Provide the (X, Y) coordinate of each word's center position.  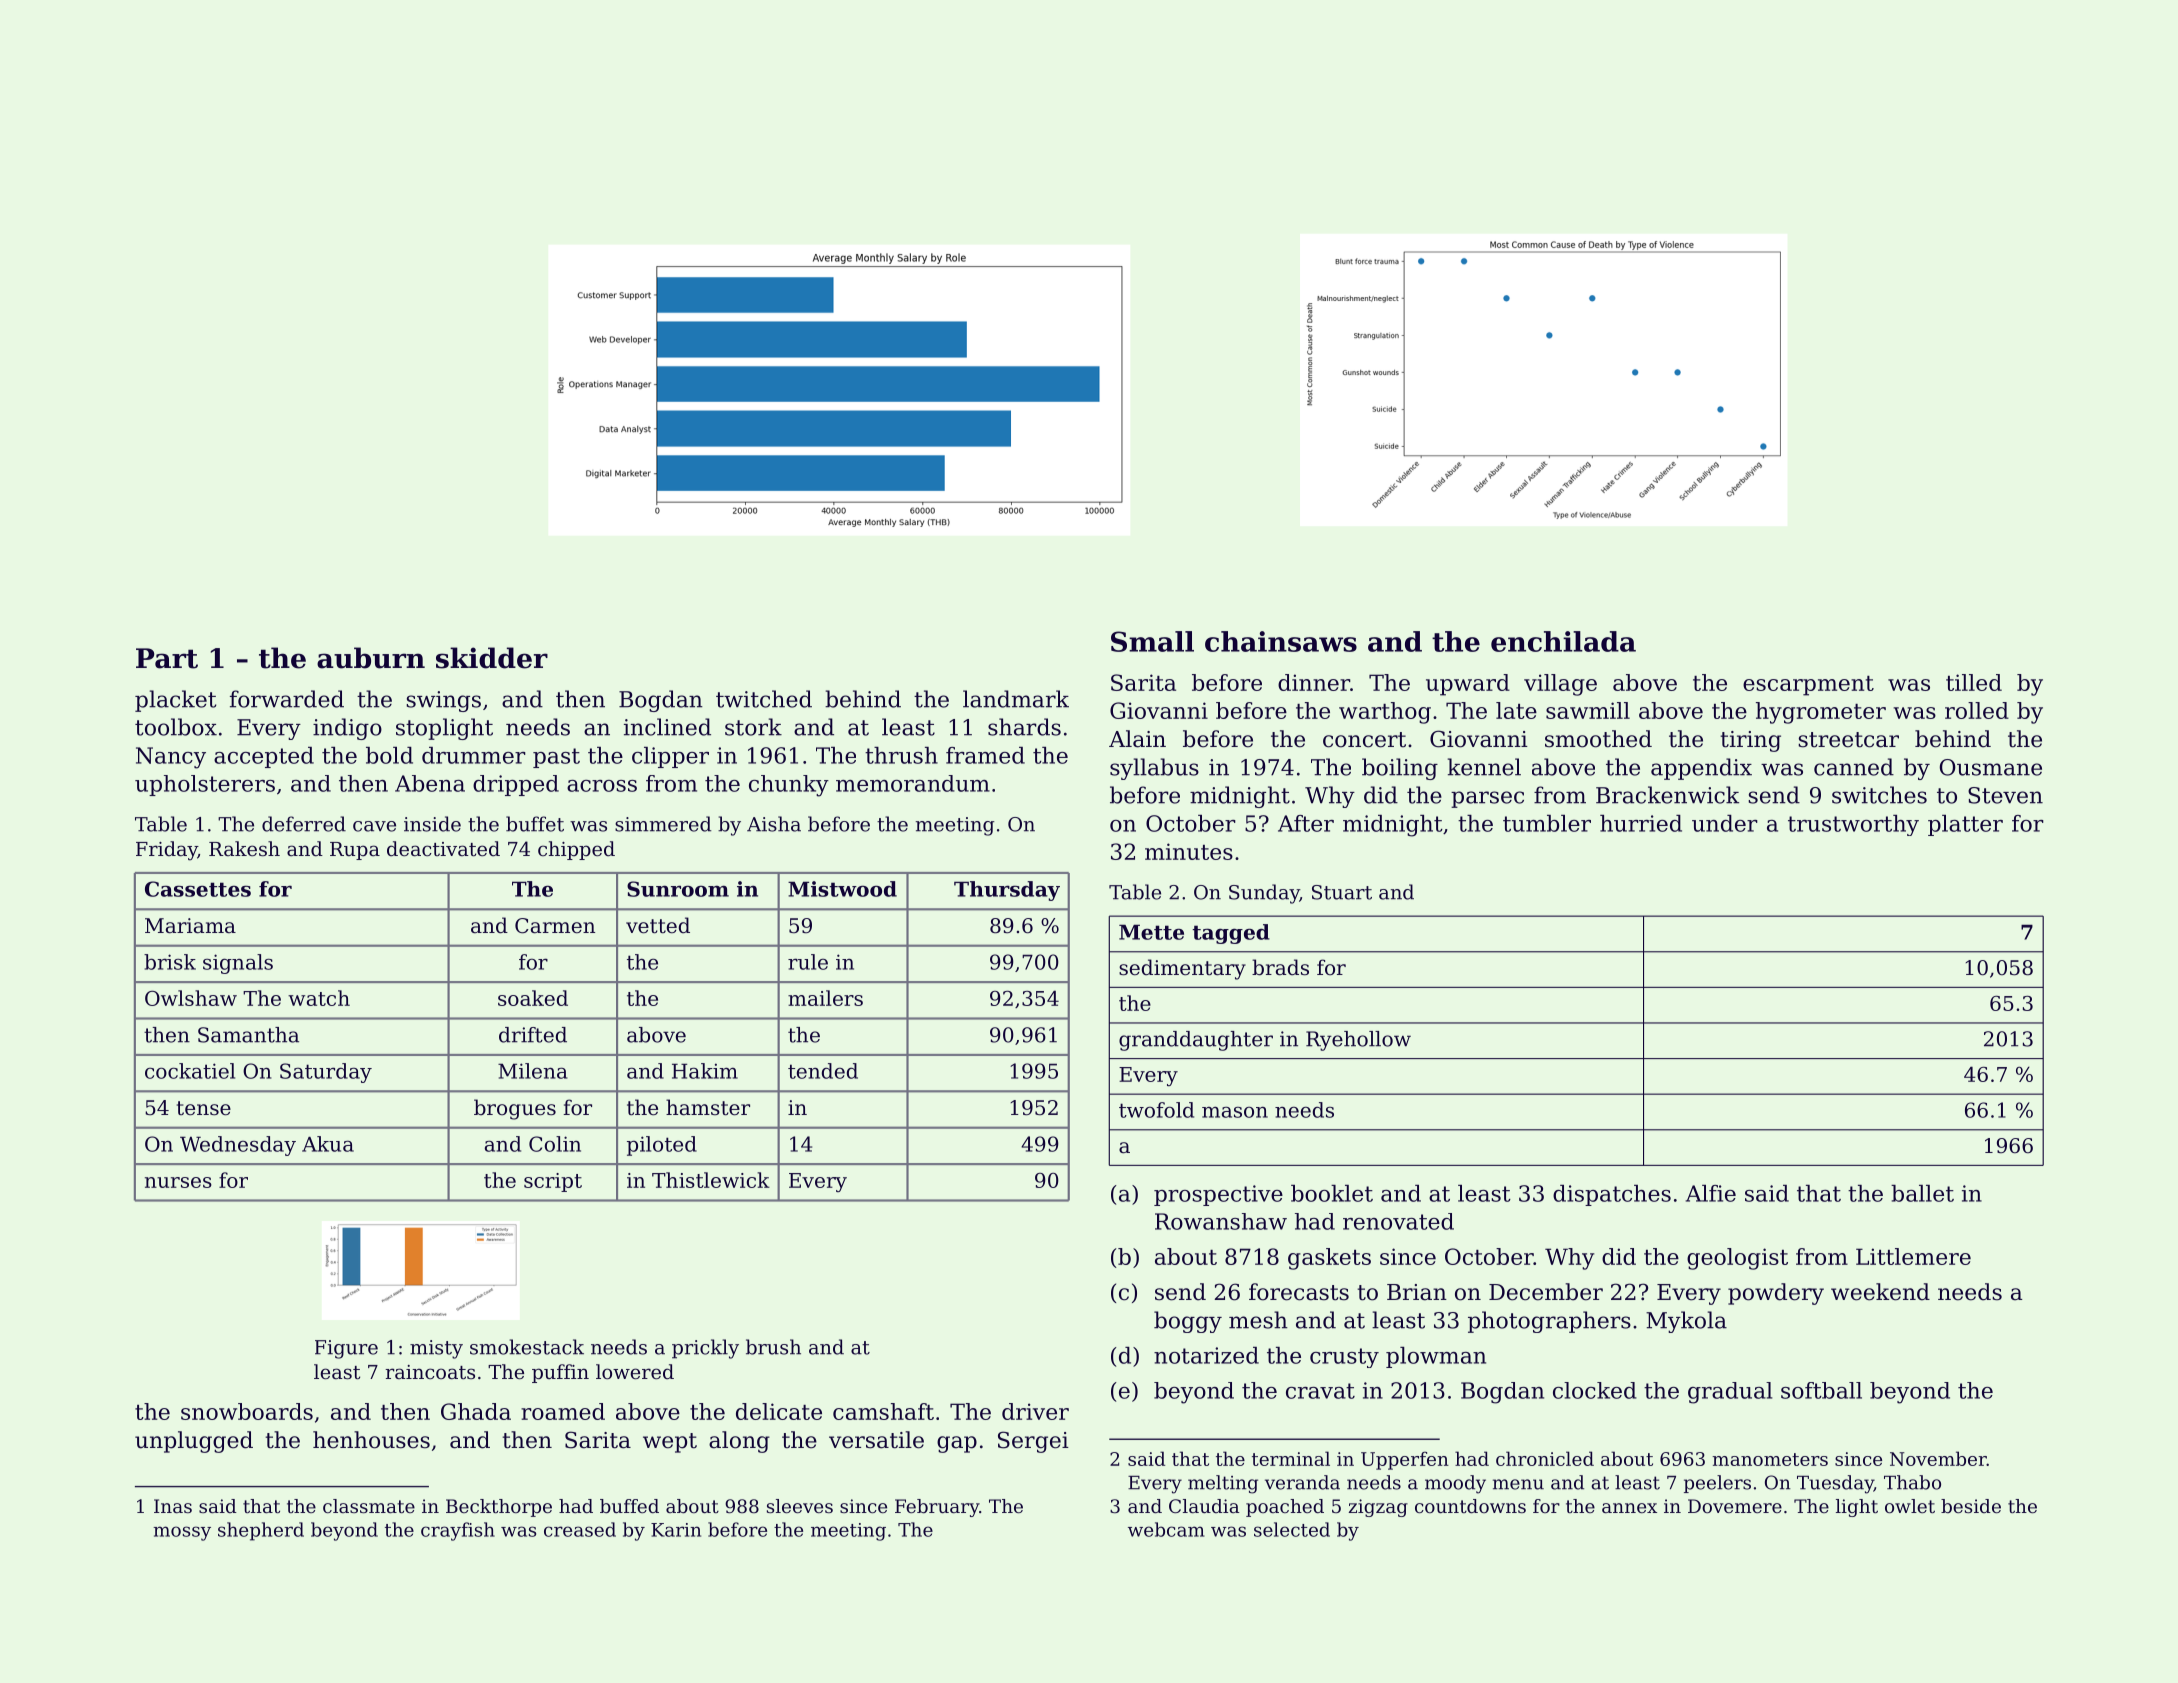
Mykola (1686, 1322)
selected (1292, 1529)
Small (1152, 641)
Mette (1151, 932)
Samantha (248, 1035)
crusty (1344, 1358)
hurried (1641, 823)
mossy (182, 1533)
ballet (1922, 1193)
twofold (1156, 1110)
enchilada (1563, 641)
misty (436, 1349)
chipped (576, 850)
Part (167, 658)
